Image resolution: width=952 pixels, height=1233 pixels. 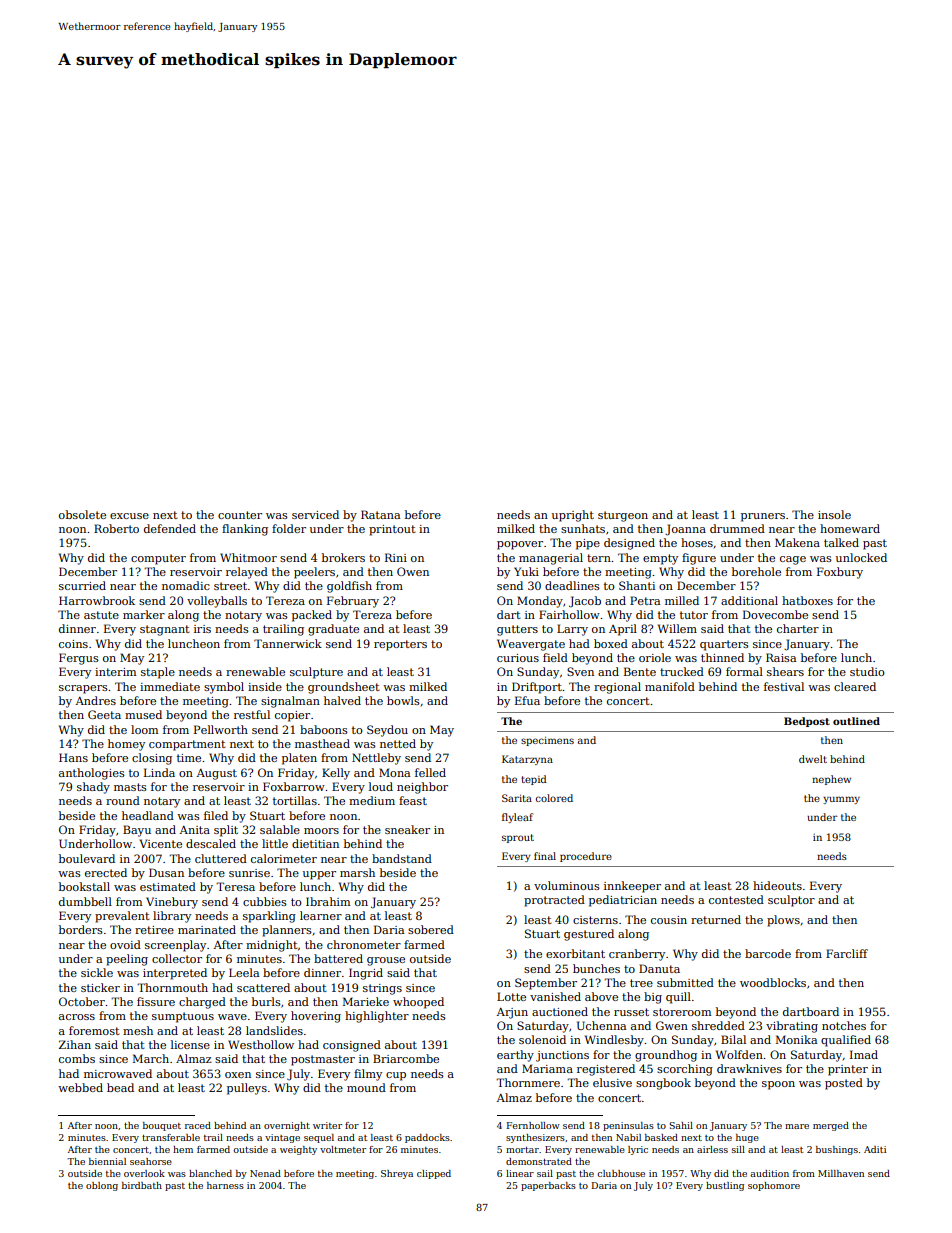 What do you see at coordinates (547, 741) in the screenshot?
I see `specimens` at bounding box center [547, 741].
